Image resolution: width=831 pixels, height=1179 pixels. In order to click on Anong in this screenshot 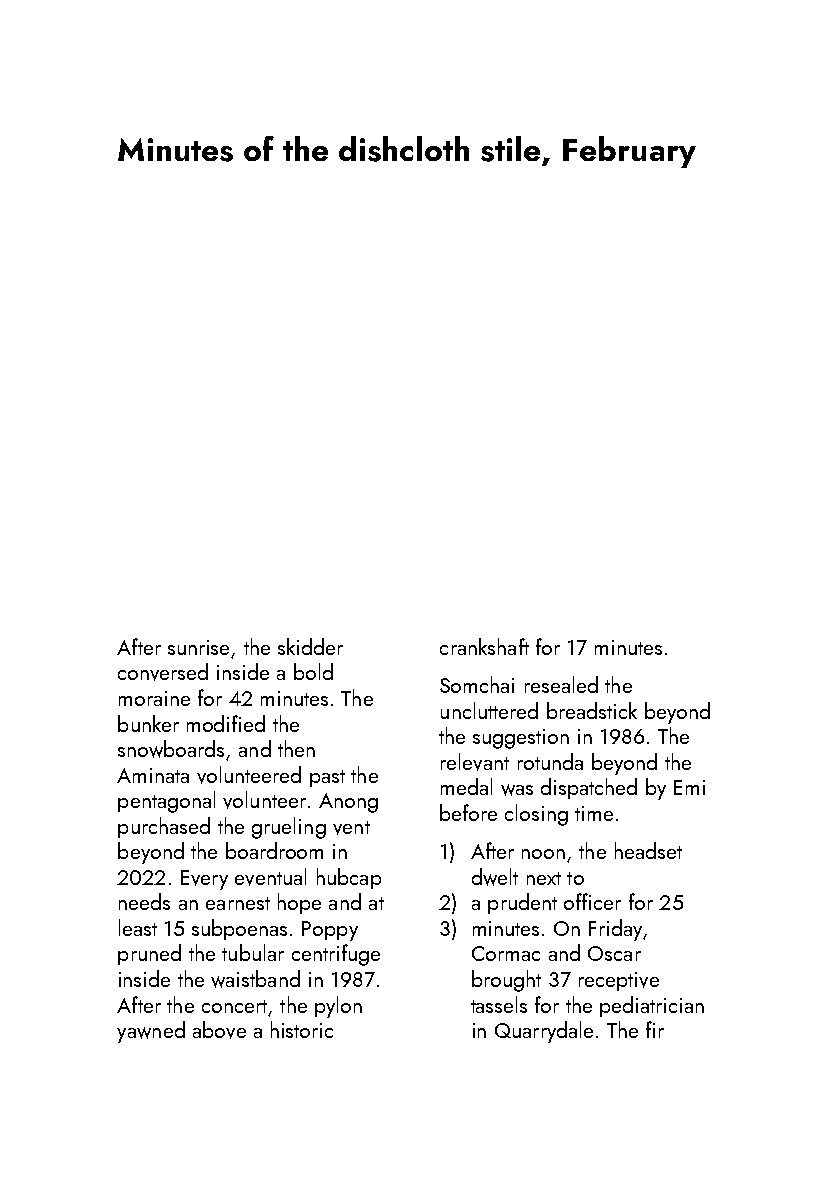, I will do `click(348, 803)`.
